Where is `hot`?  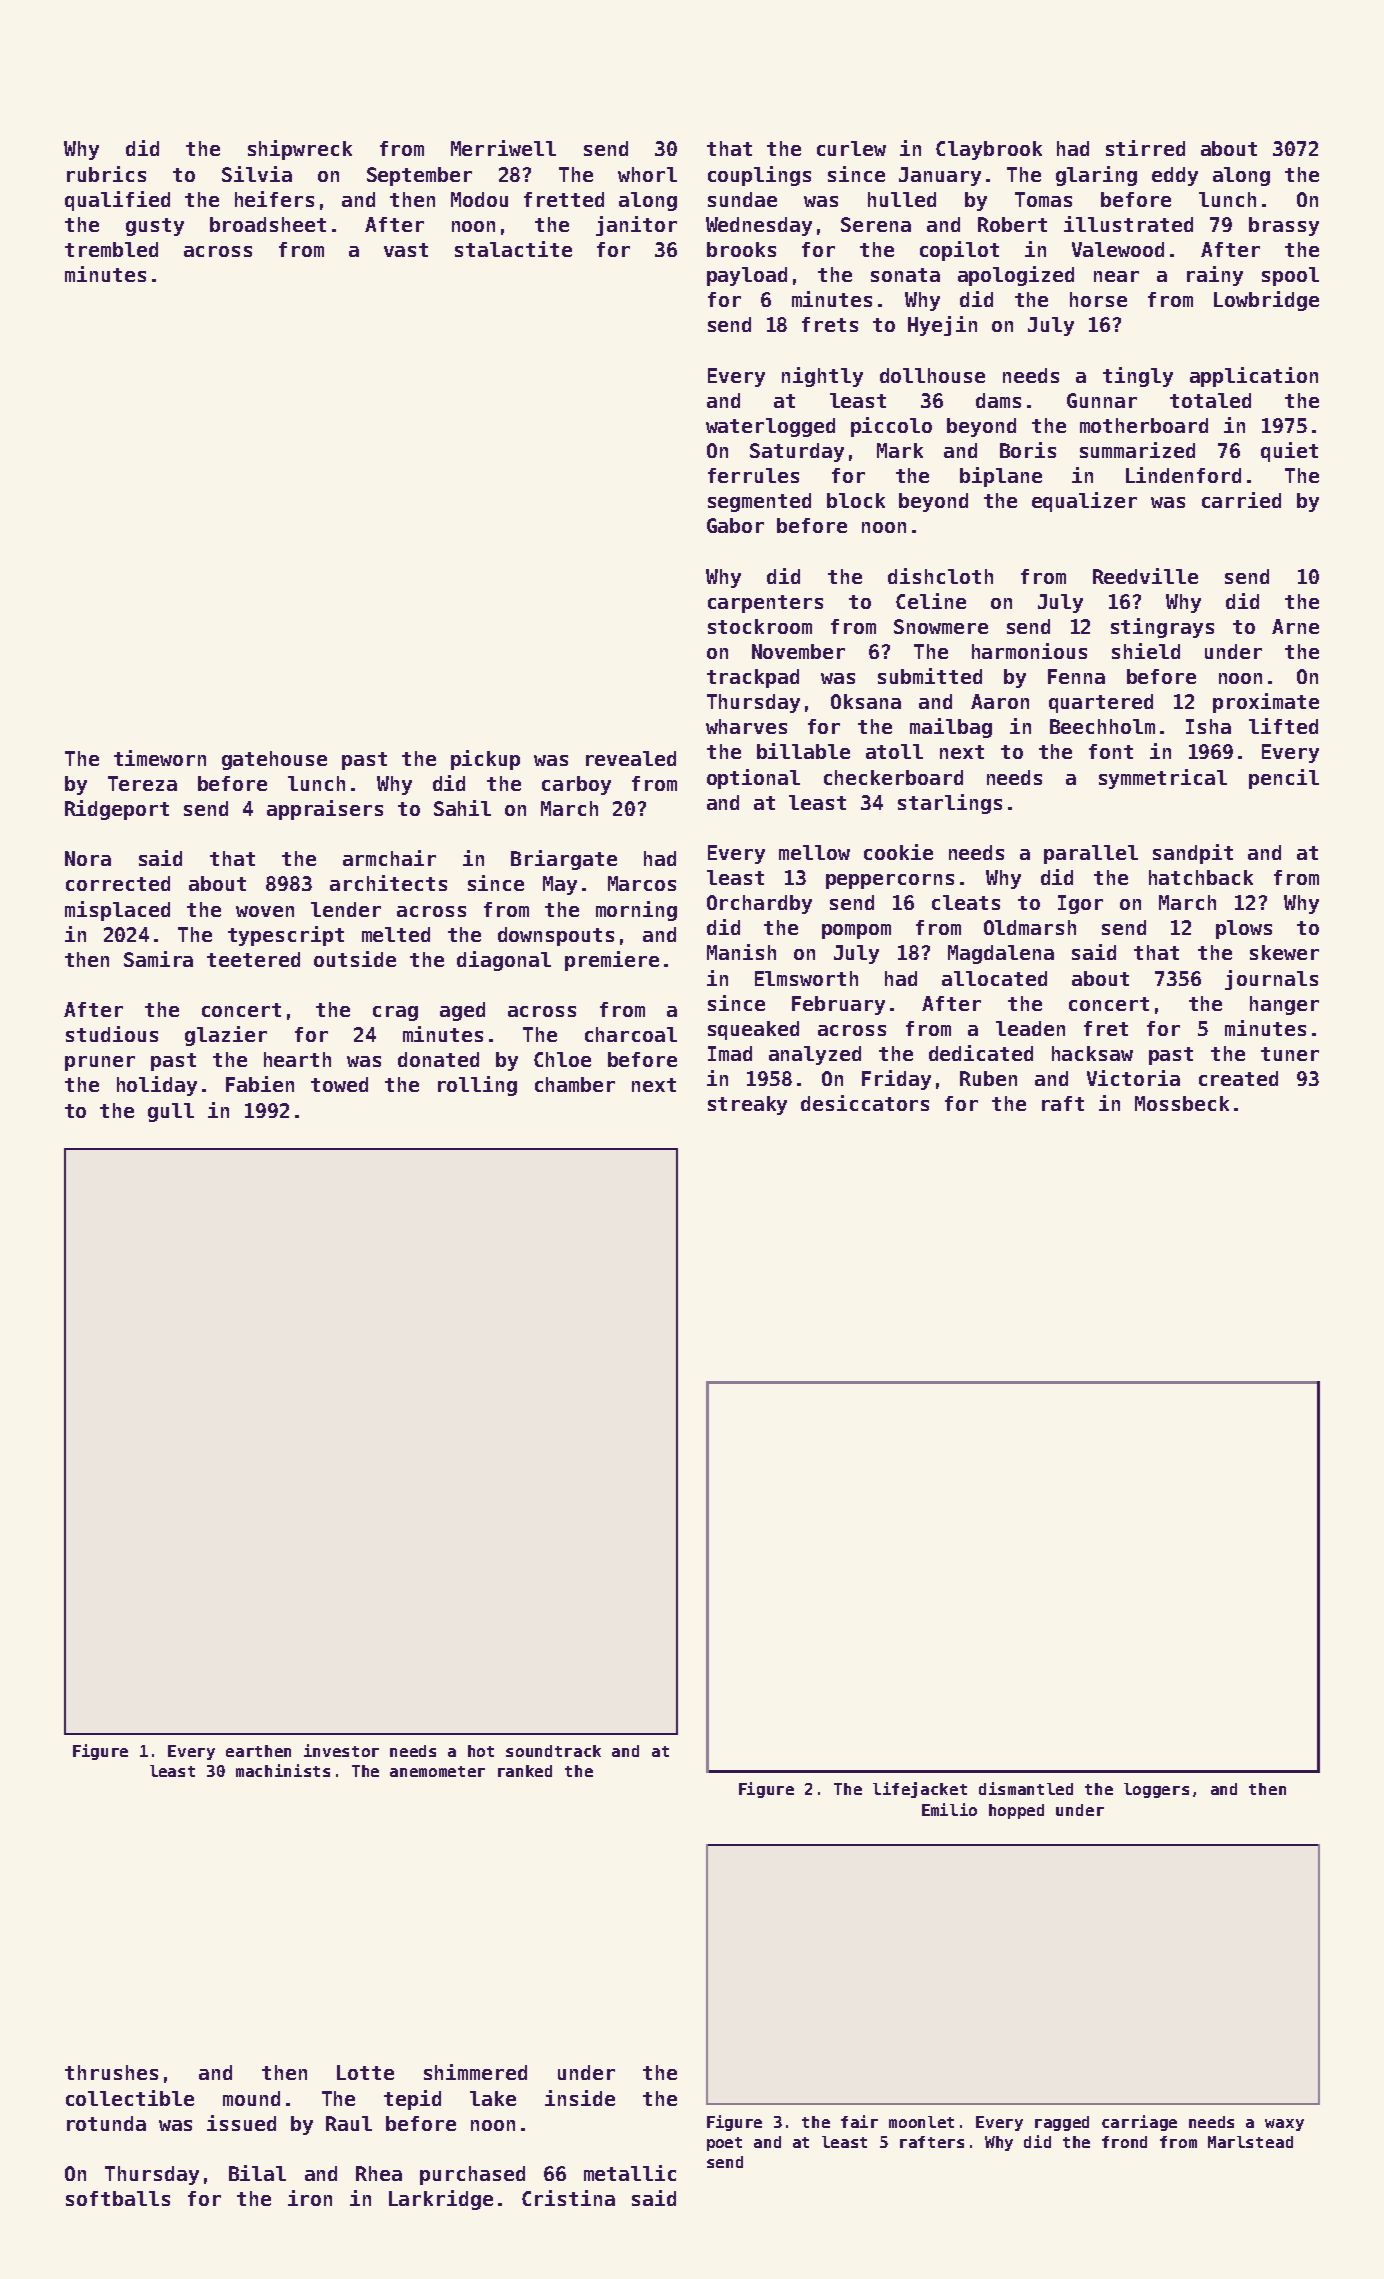 hot is located at coordinates (481, 1751).
